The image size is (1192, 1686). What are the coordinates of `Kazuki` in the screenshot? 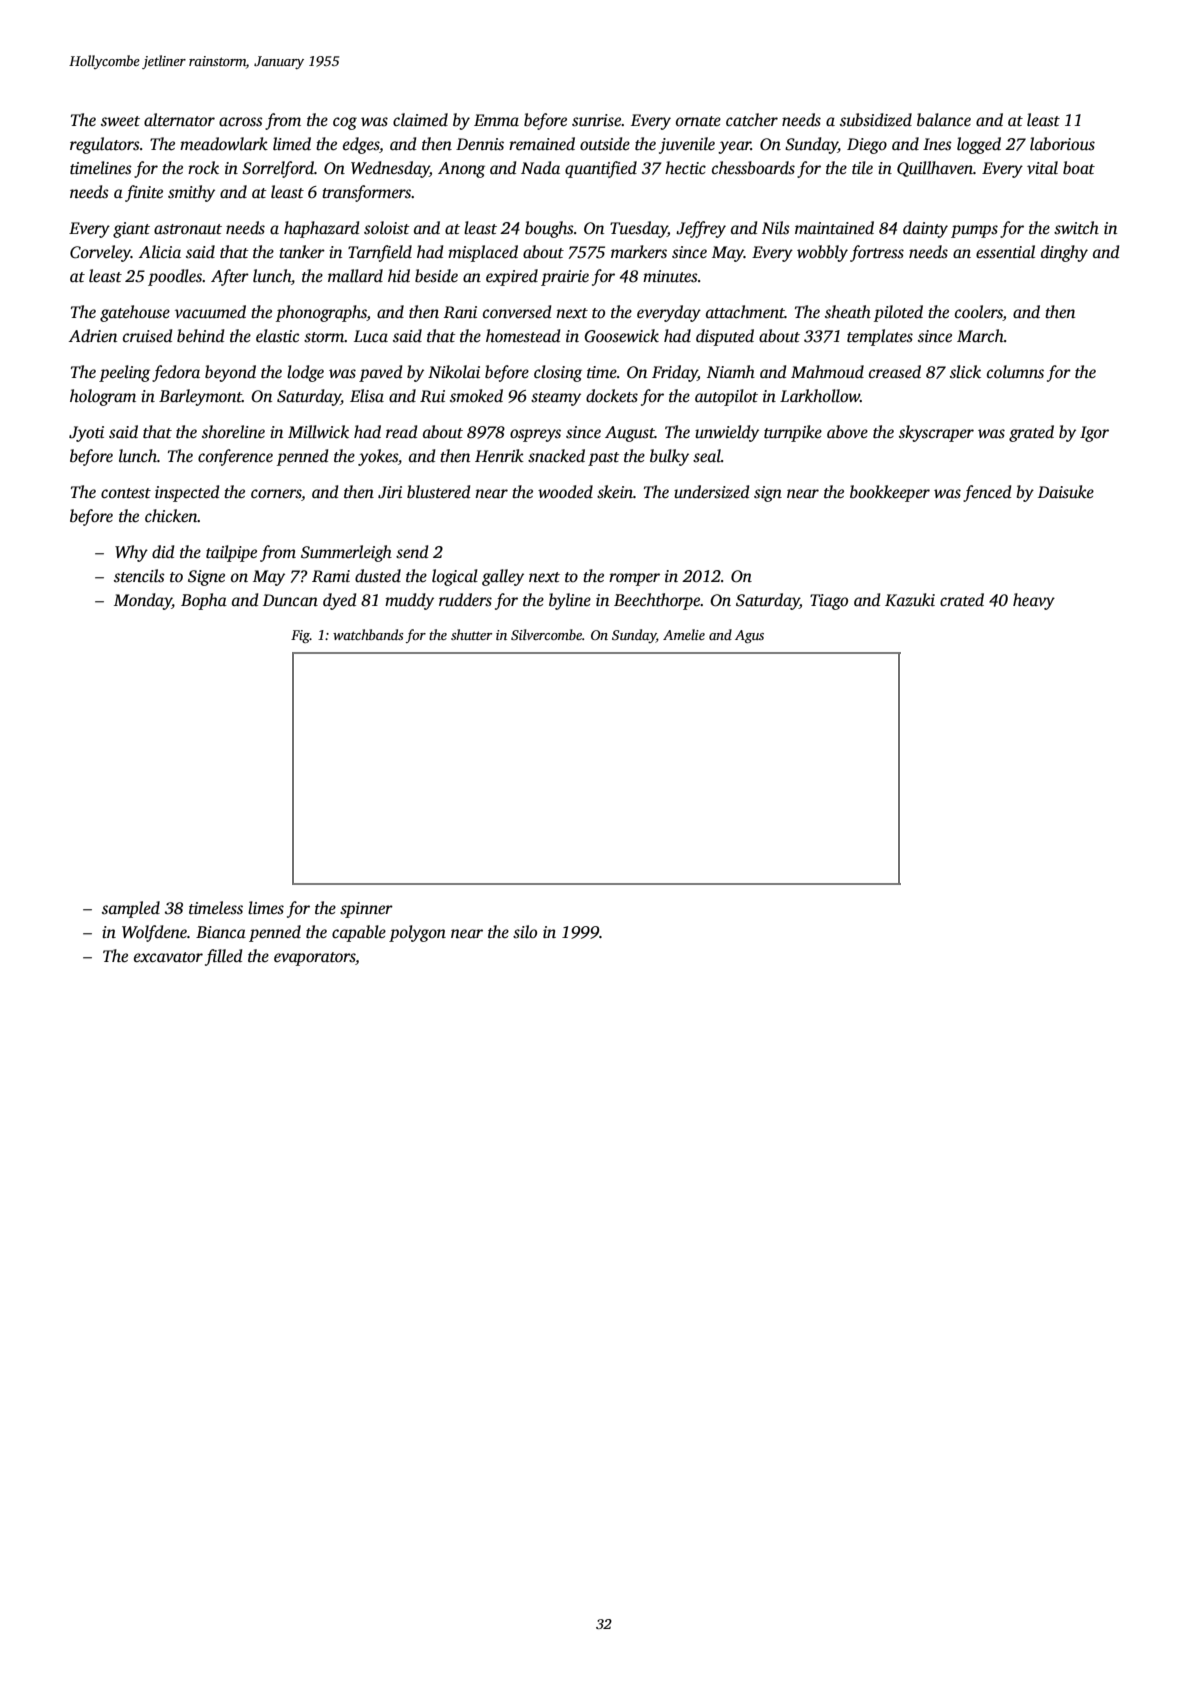 It's located at (910, 600).
